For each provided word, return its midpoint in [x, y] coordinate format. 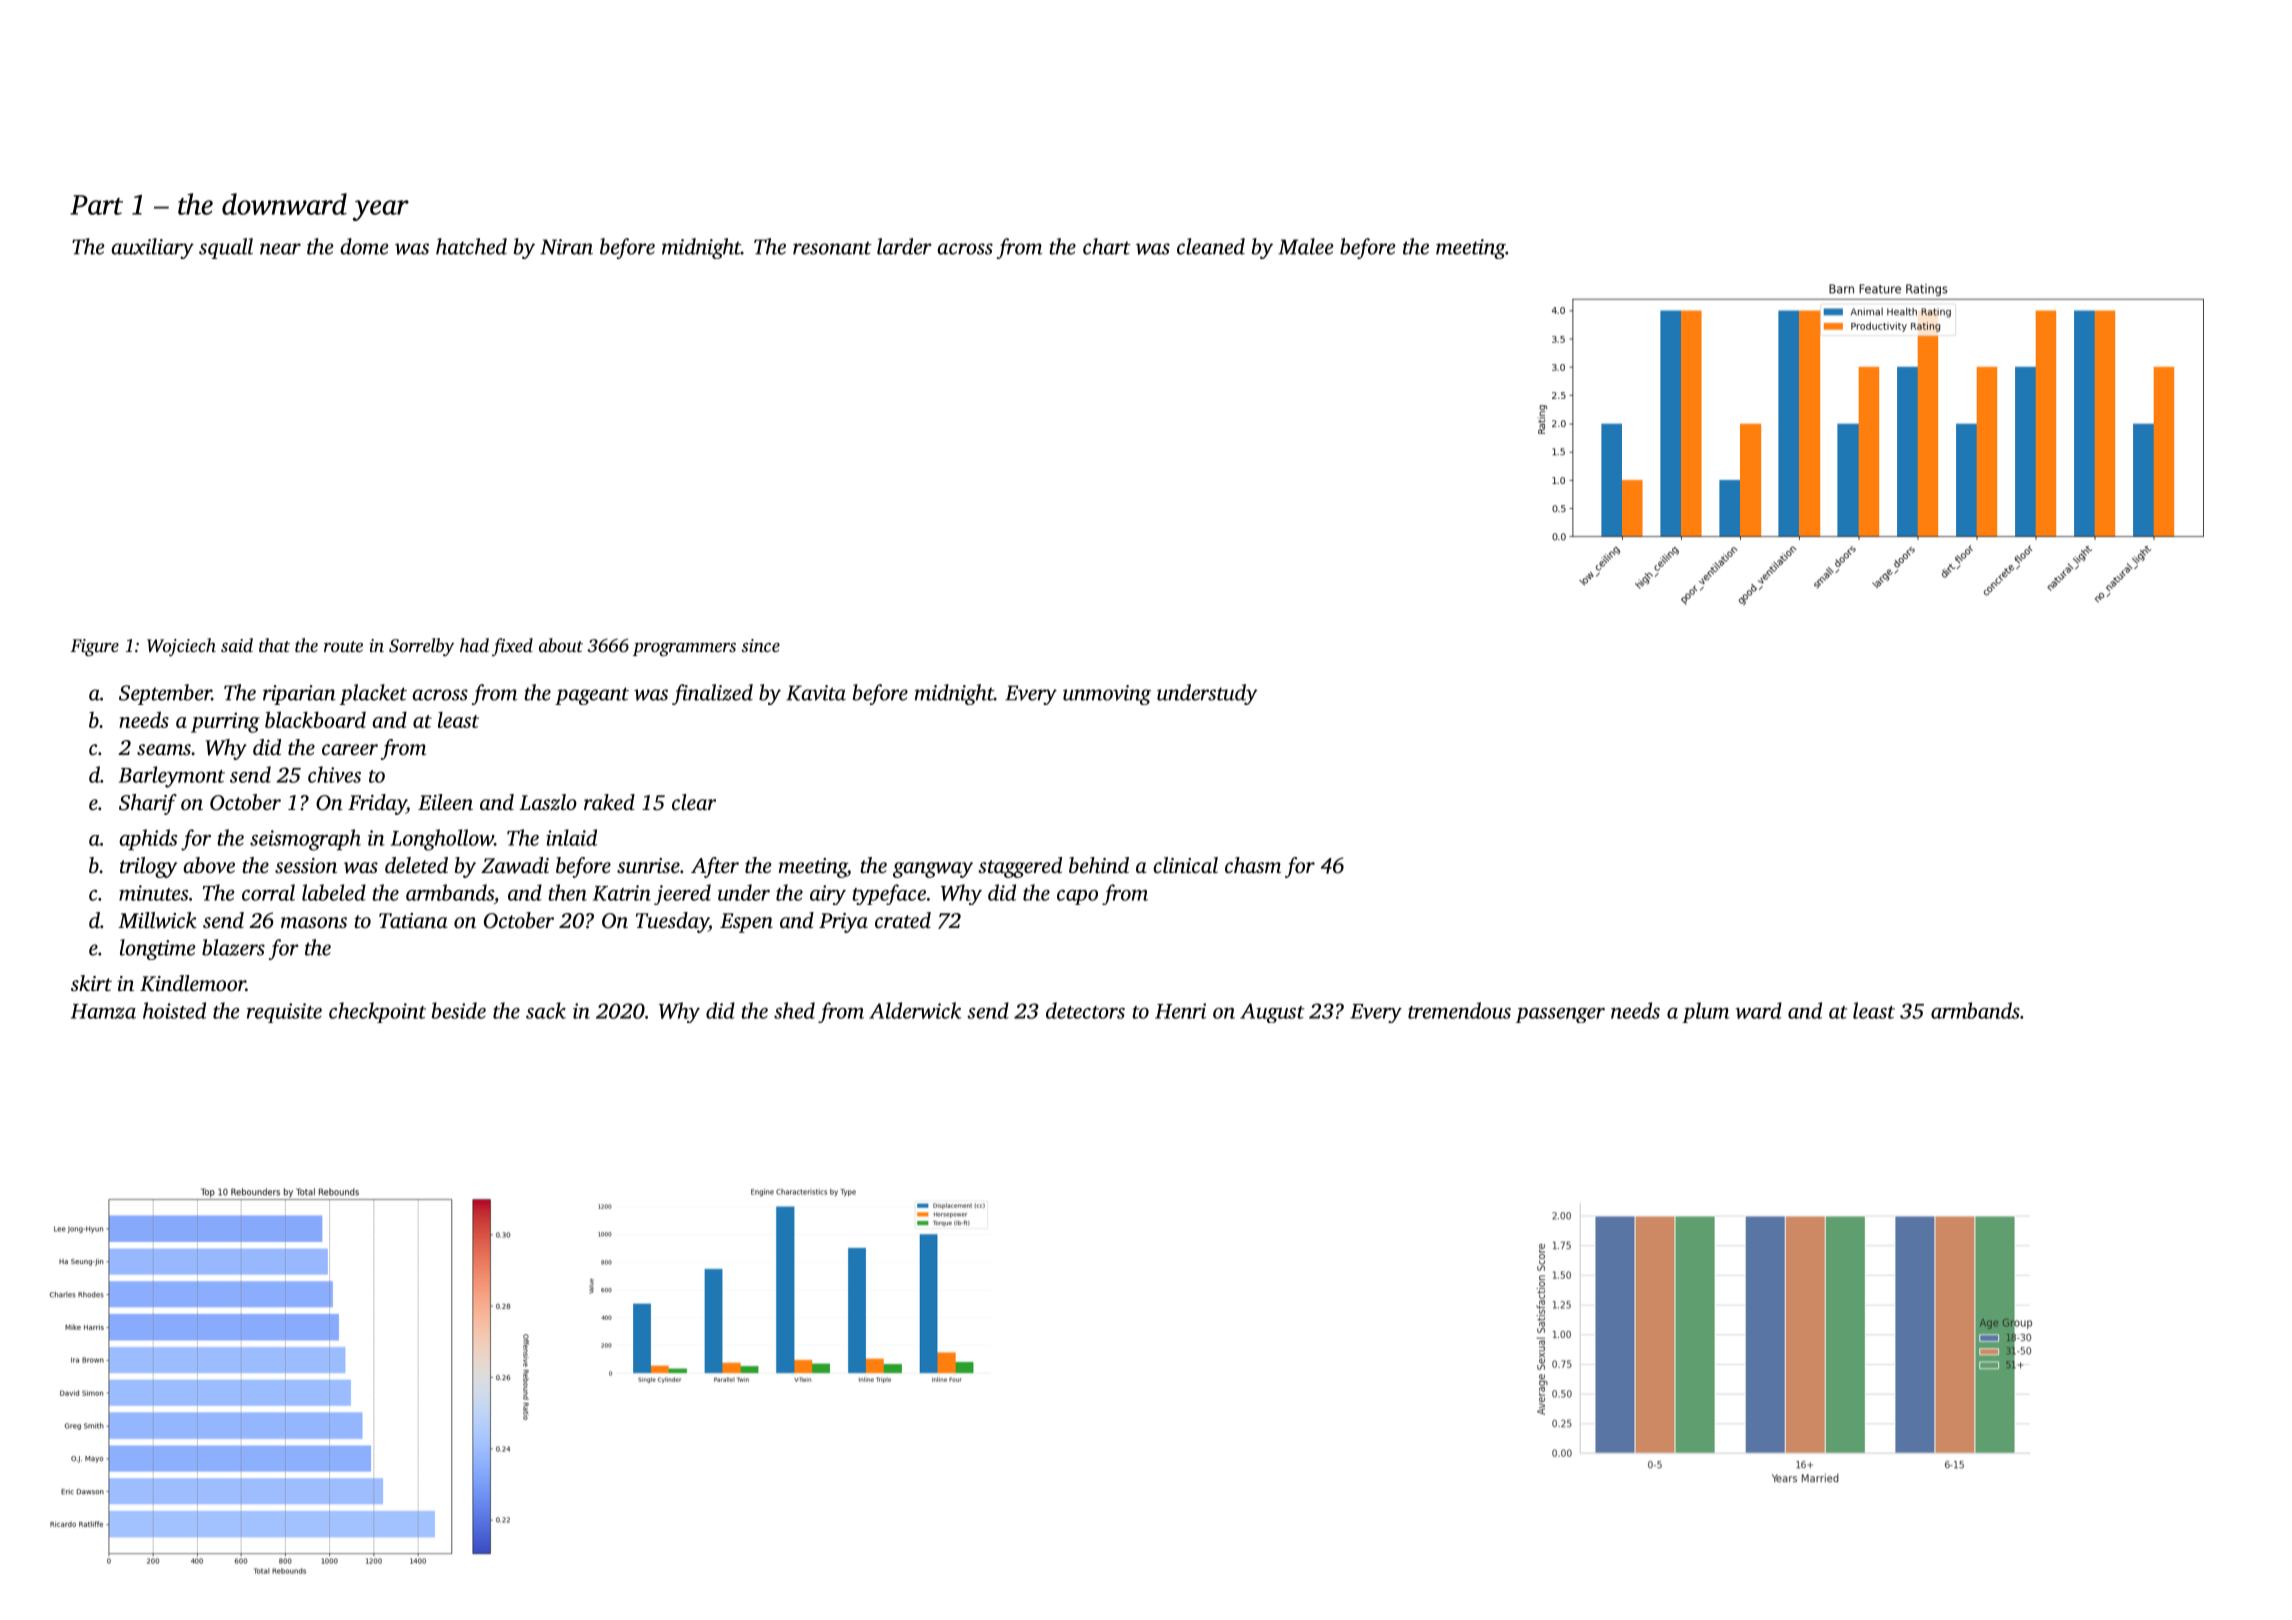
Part [96, 205]
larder [904, 246]
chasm [1253, 865]
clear [694, 802]
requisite [284, 1013]
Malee [1306, 246]
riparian [299, 695]
